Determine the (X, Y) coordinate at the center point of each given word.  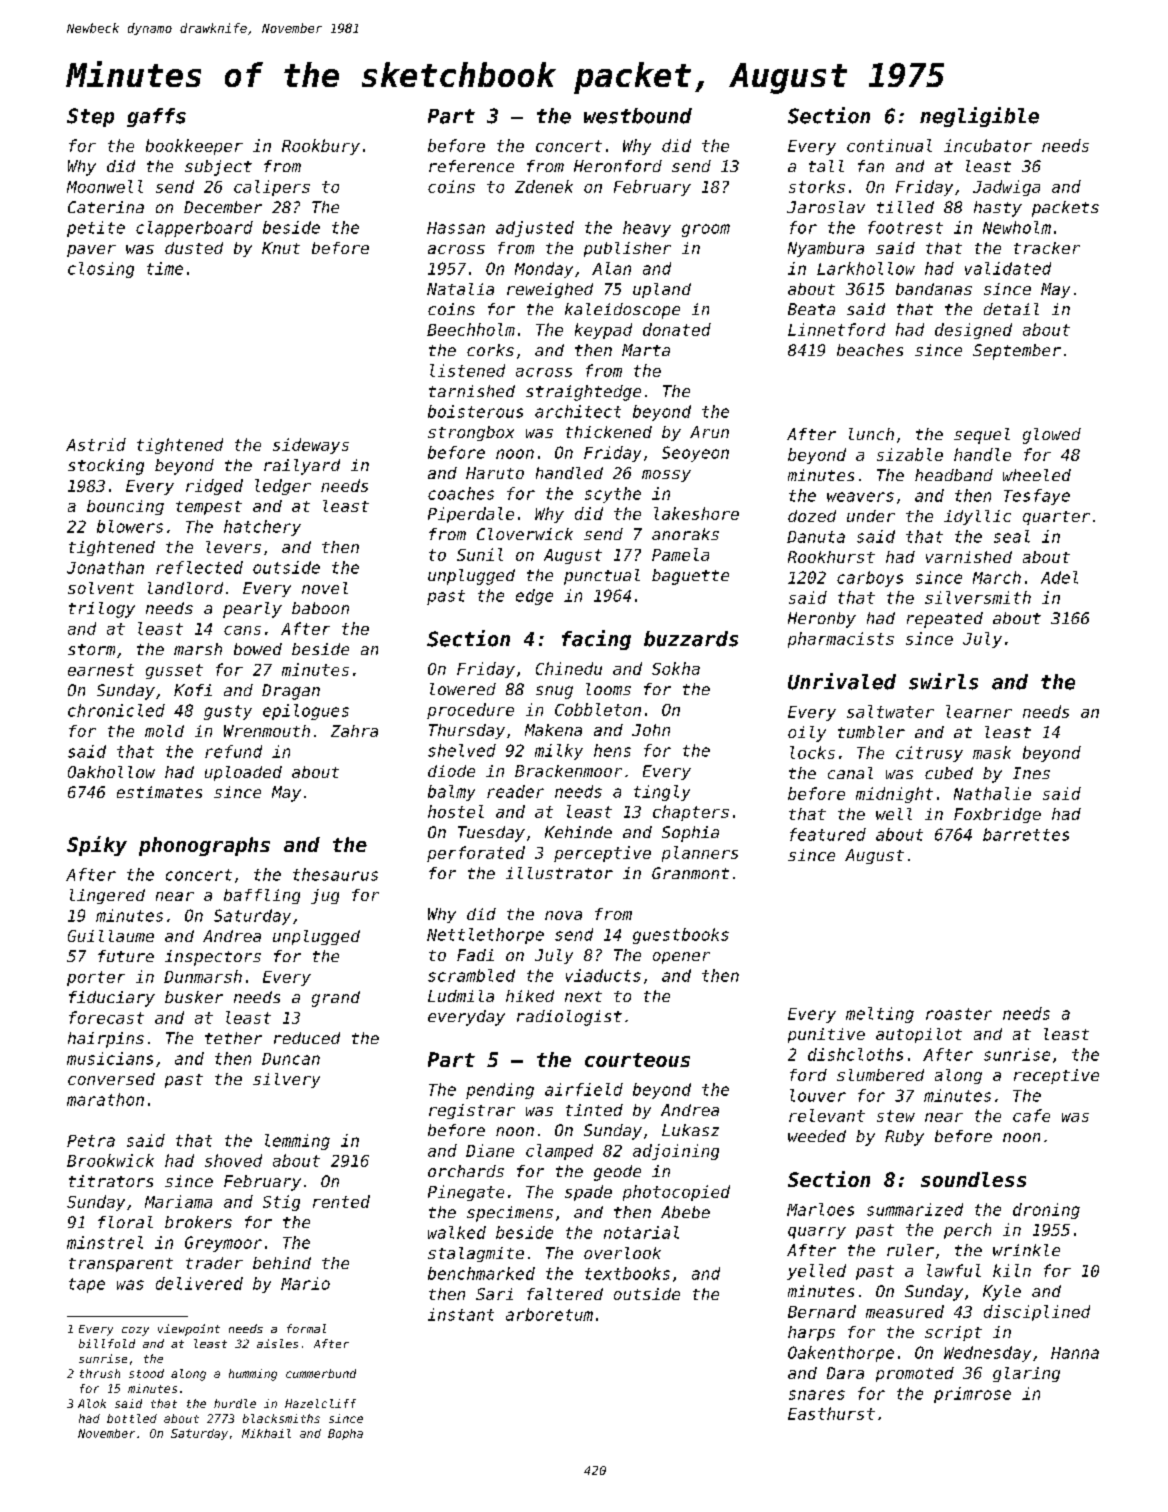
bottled (132, 1418)
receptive (1056, 1076)
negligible (979, 117)
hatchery (262, 528)
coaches (461, 493)
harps (811, 1333)
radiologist (569, 1018)
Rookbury (321, 147)
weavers (860, 497)
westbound (638, 116)
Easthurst (831, 1413)
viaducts (603, 975)
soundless (973, 1179)
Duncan (291, 1059)
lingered (107, 896)
